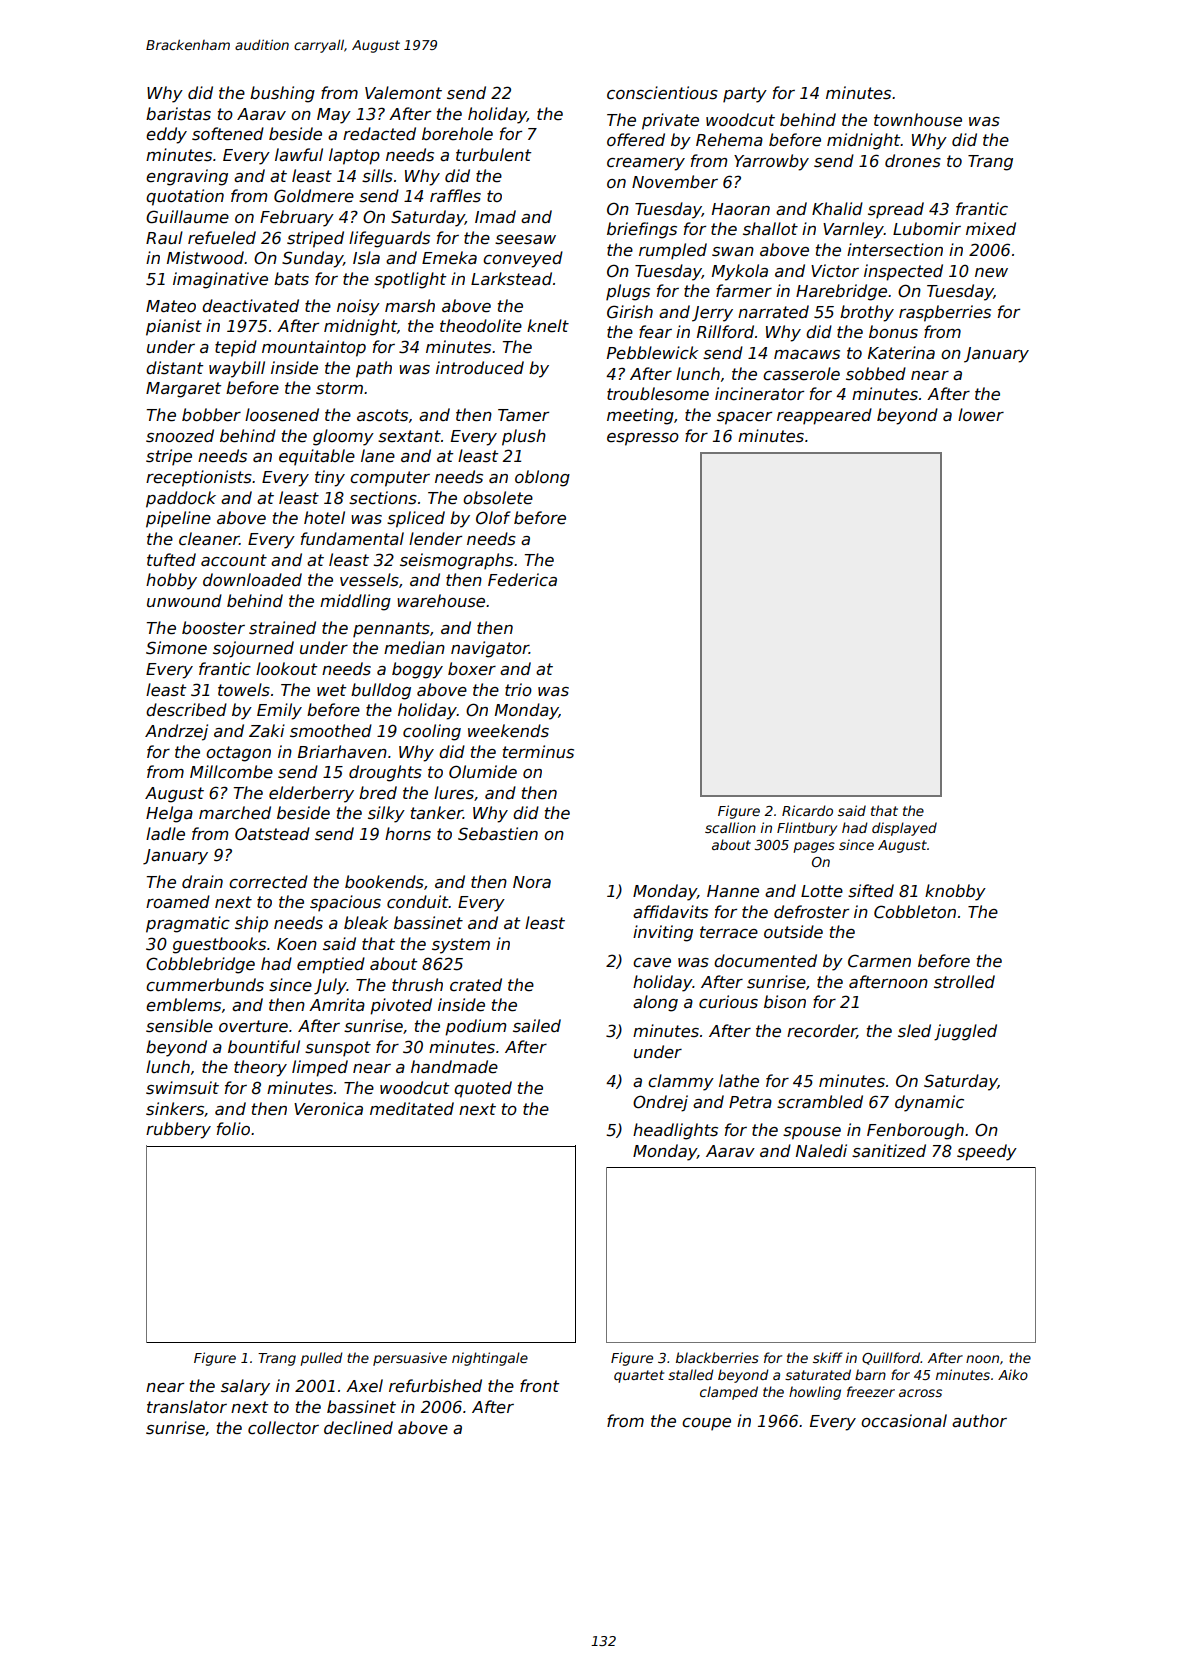  Describe the element at coordinates (449, 257) in the screenshot. I see `Emeka` at that location.
